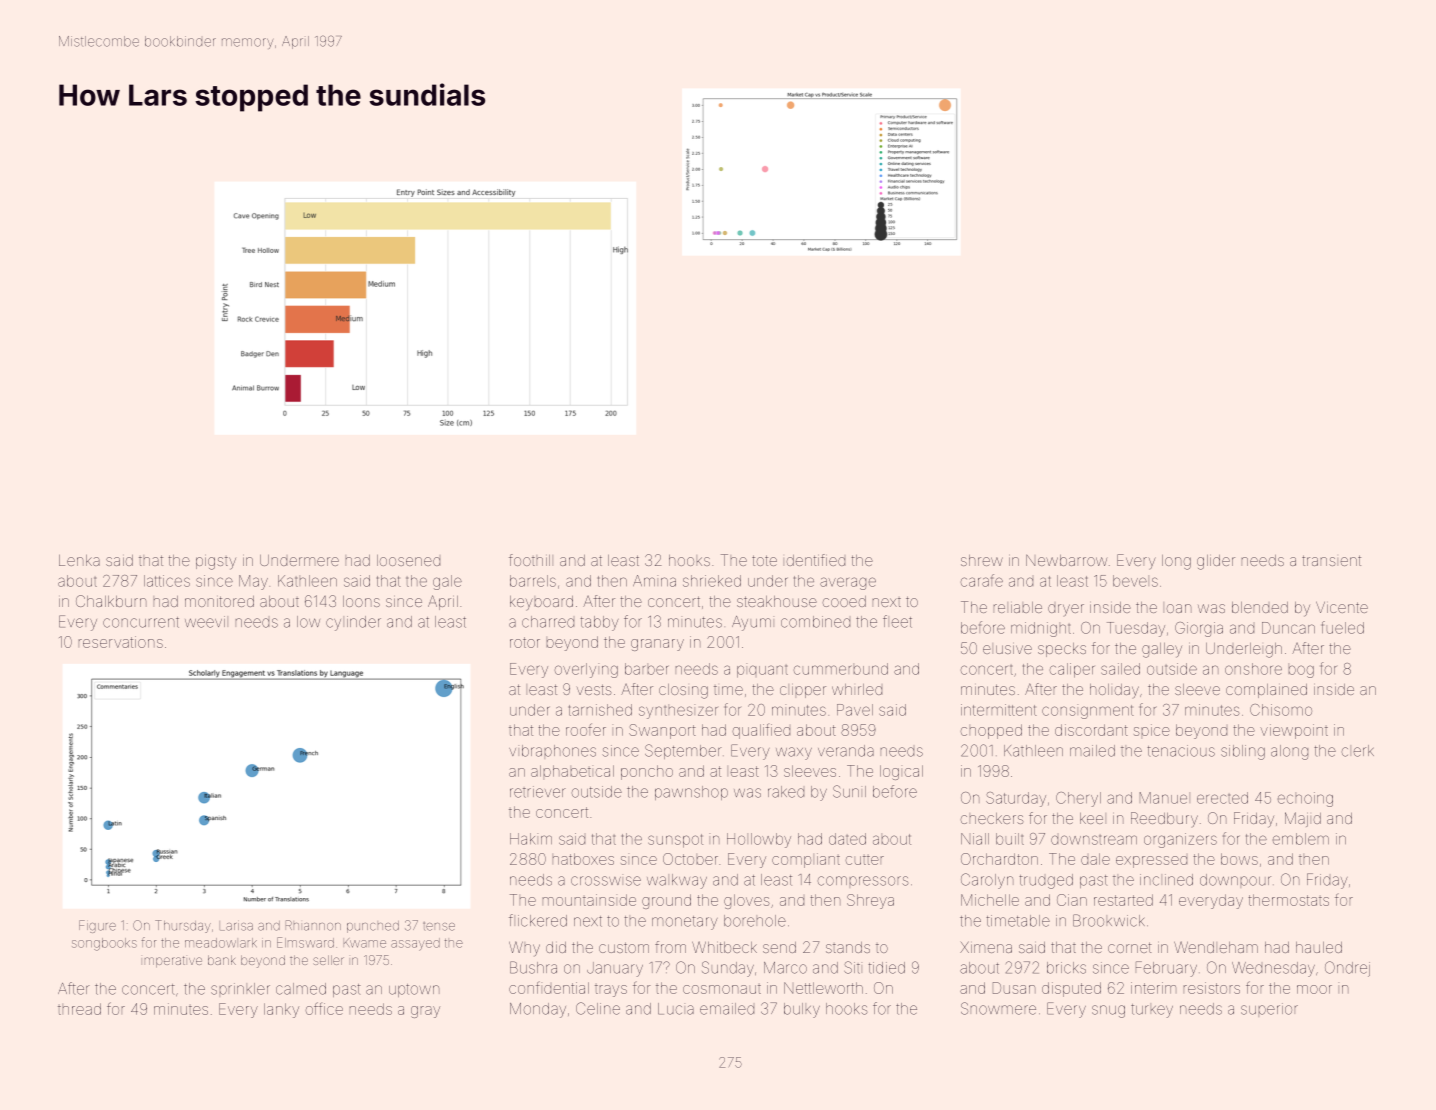 The height and width of the image is (1110, 1436). I want to click on thread, so click(79, 1009).
